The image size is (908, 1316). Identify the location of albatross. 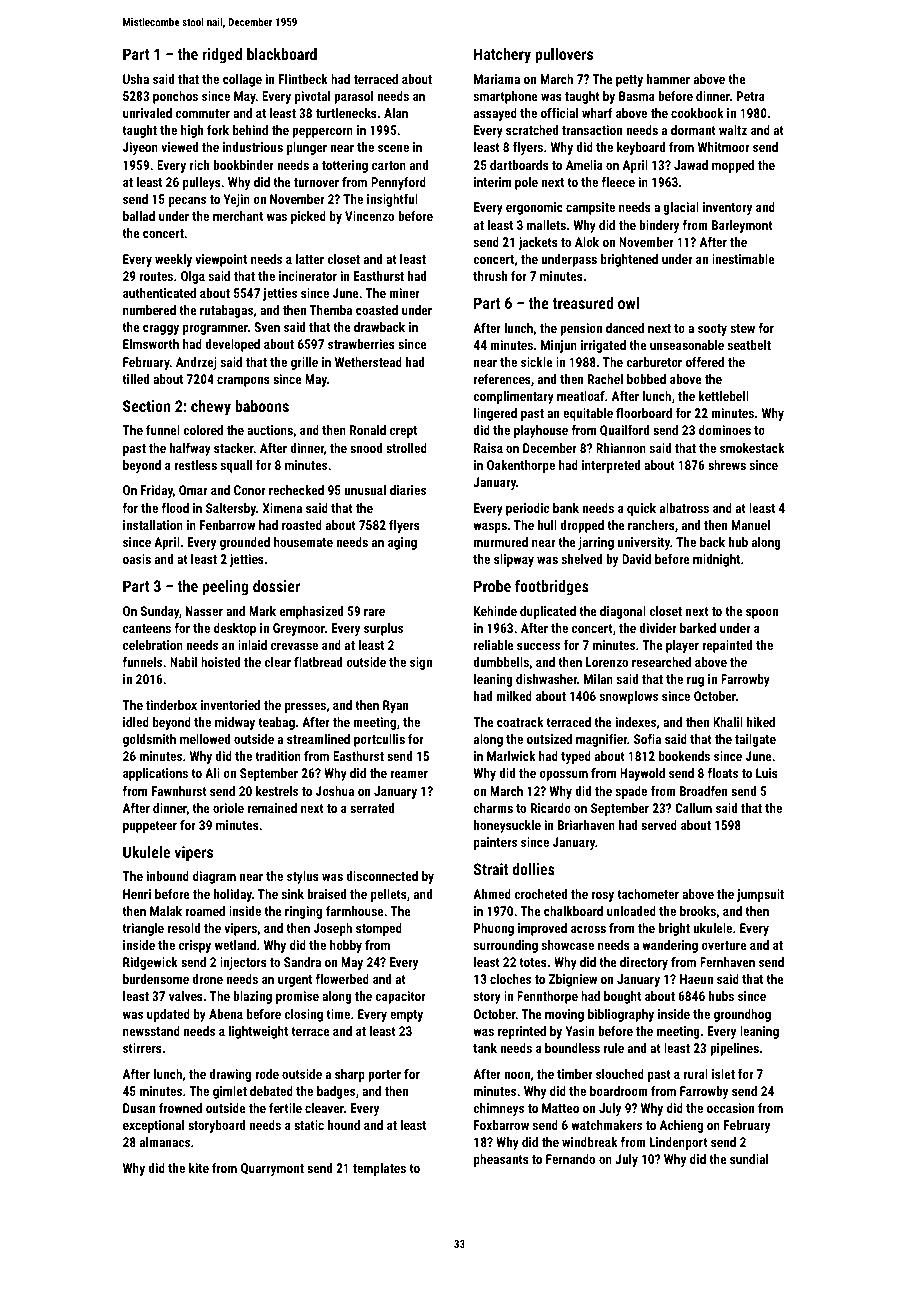
(684, 508).
